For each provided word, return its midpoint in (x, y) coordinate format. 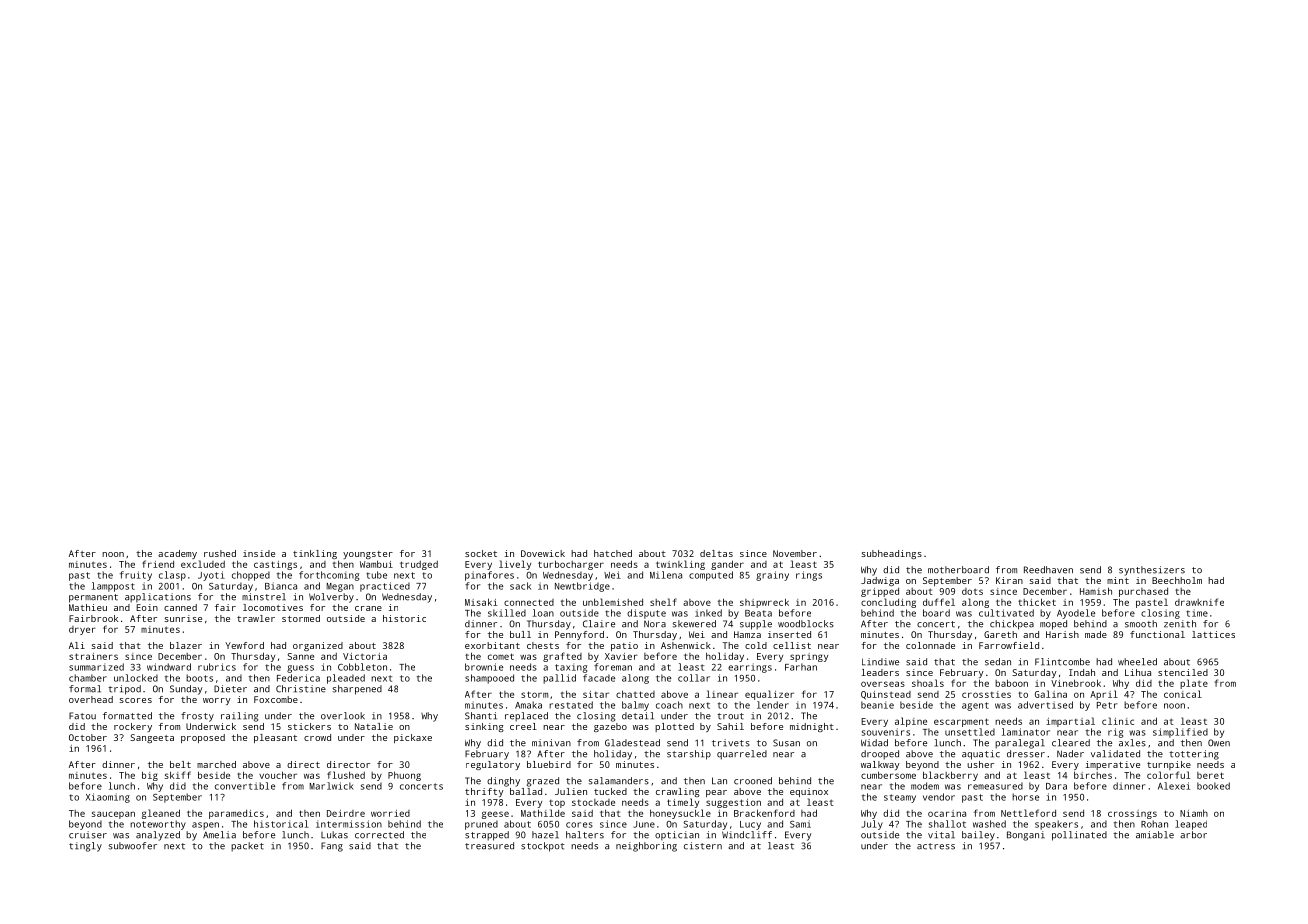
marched (216, 764)
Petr (1107, 705)
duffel (939, 602)
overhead (91, 699)
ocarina (947, 813)
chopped (251, 576)
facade (599, 678)
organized (318, 646)
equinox (809, 792)
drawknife (1199, 602)
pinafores (489, 576)
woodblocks (806, 624)
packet (247, 847)
